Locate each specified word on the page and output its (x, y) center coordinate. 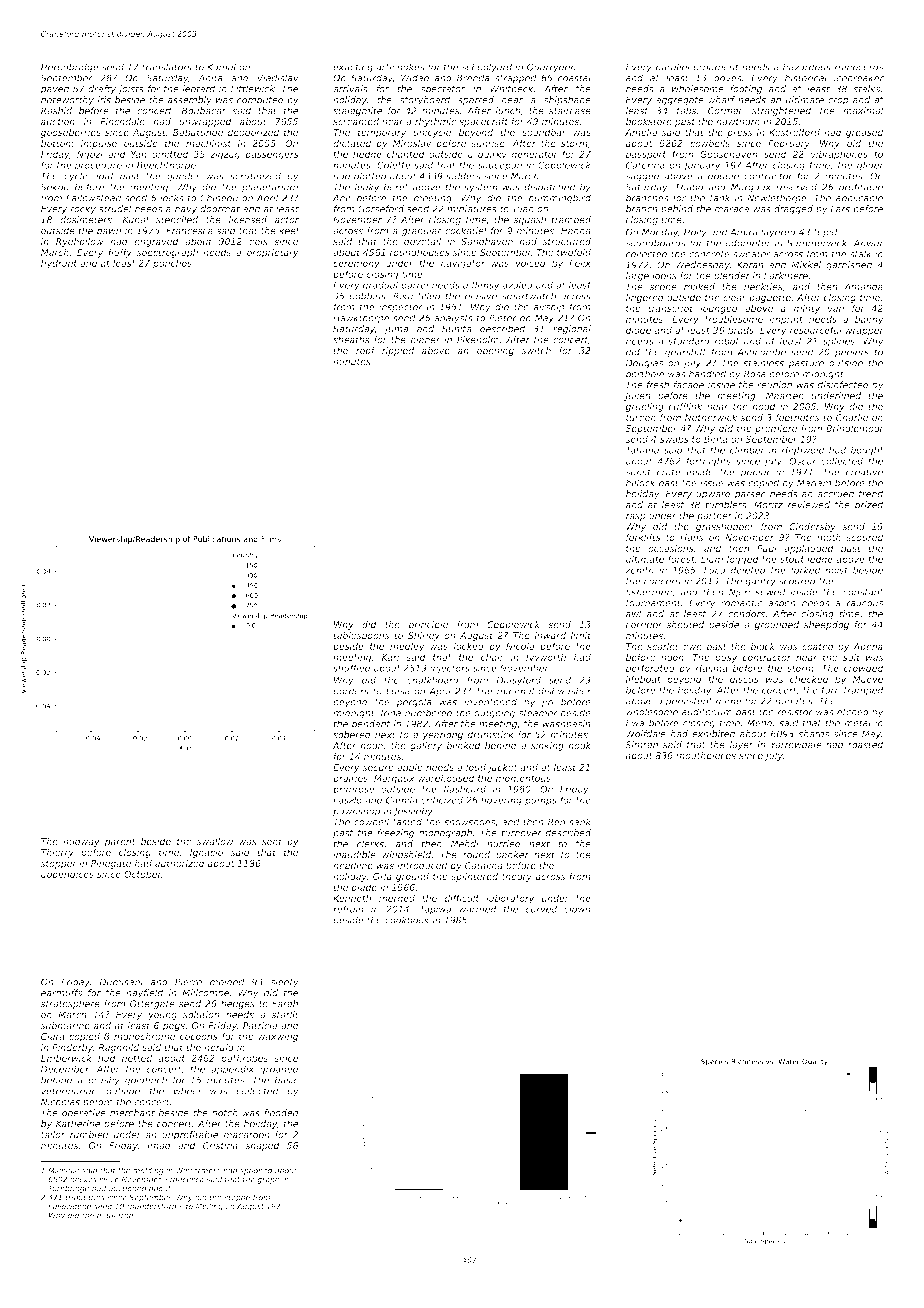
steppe (237, 1198)
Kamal (221, 67)
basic (287, 1080)
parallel (672, 68)
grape (268, 1181)
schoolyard (486, 68)
